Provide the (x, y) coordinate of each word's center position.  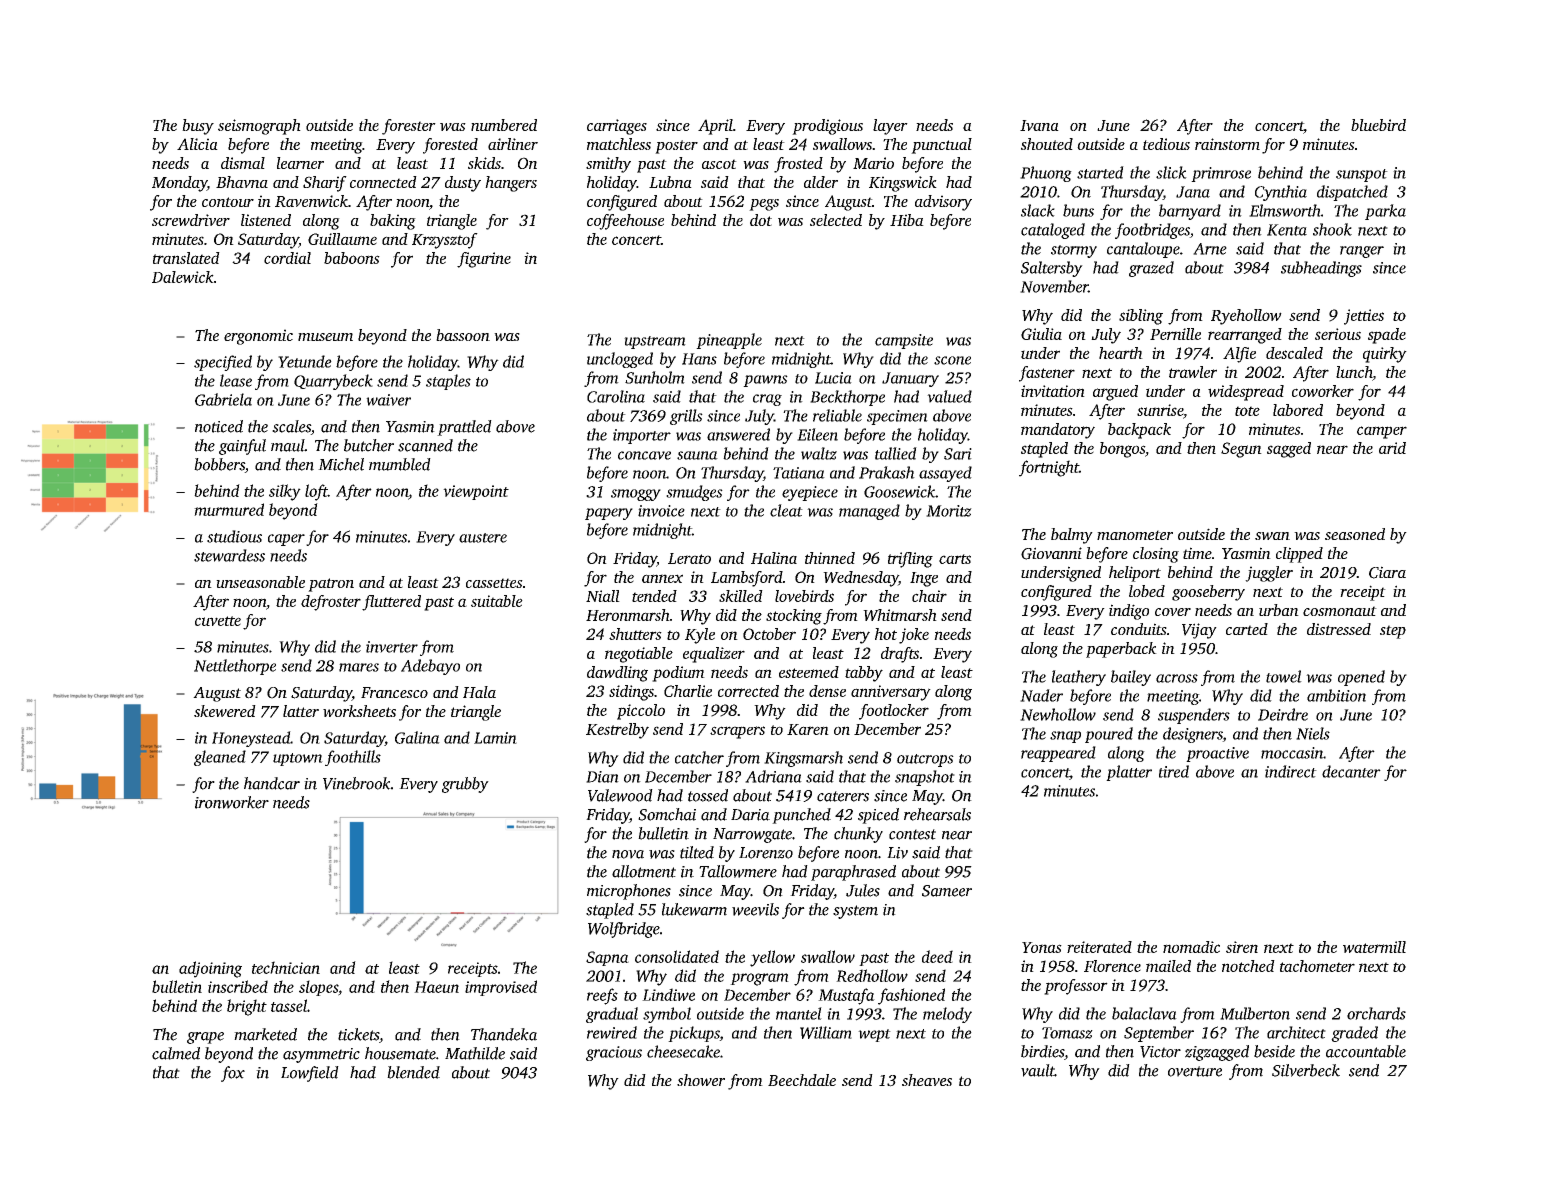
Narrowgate (752, 835)
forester (409, 127)
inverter (392, 647)
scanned (425, 445)
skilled (741, 596)
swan (1272, 536)
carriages (617, 127)
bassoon (463, 335)
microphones (629, 892)
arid (1392, 448)
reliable (837, 415)
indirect (1291, 771)
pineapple (729, 341)
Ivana (1039, 125)
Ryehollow (1246, 317)
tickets (358, 1034)
